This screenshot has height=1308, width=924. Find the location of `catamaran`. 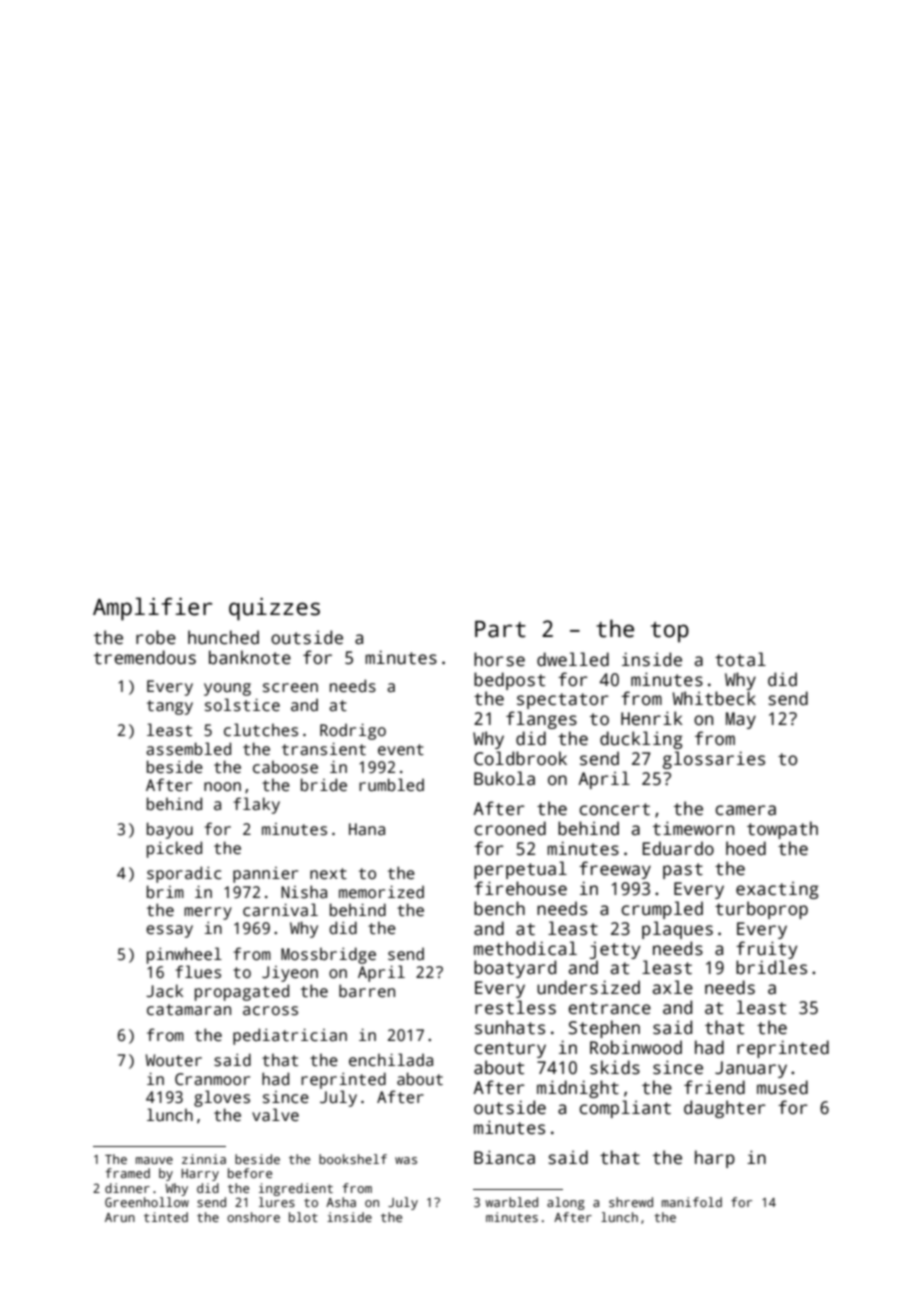

catamaran is located at coordinates (189, 1010).
